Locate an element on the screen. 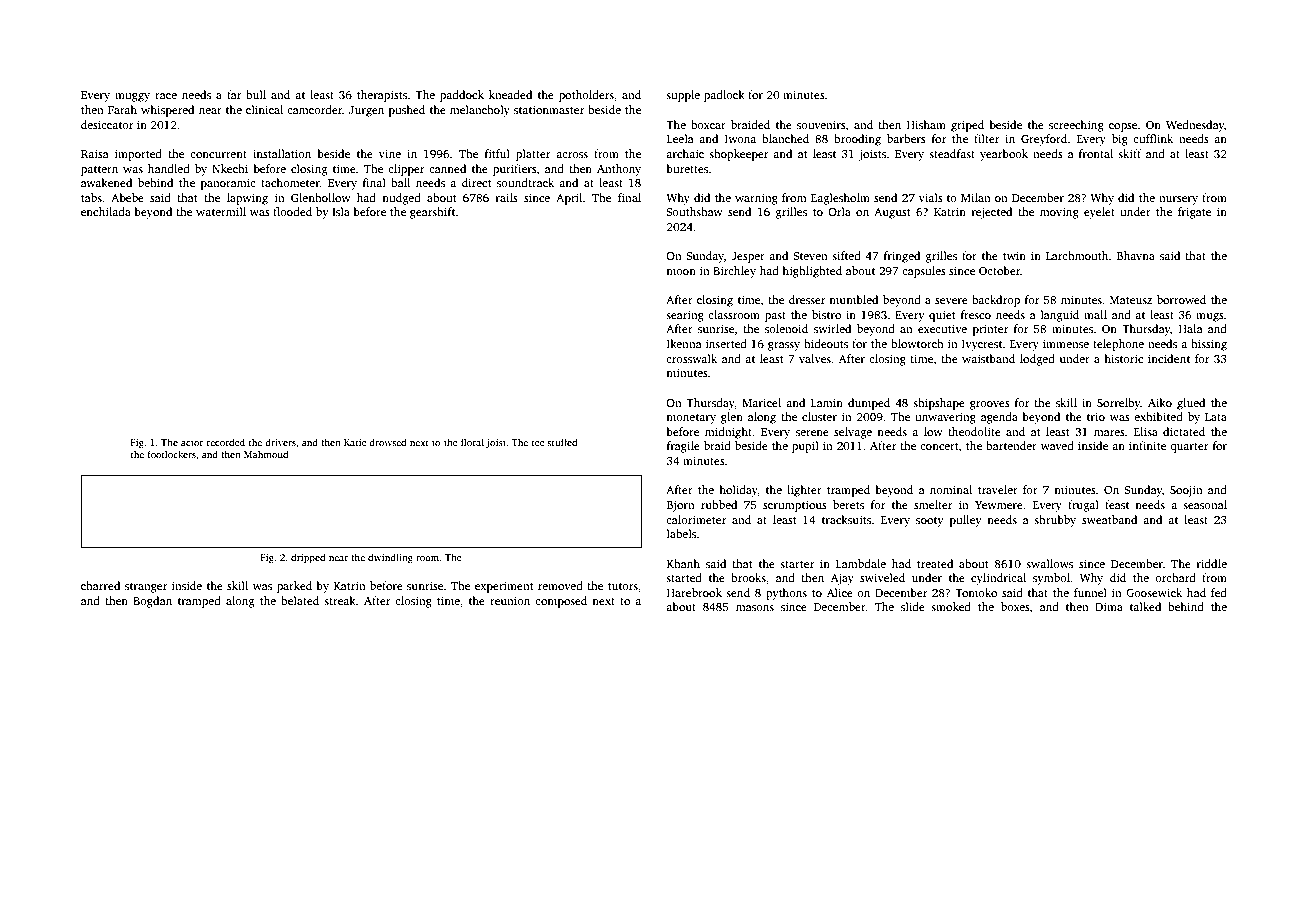  watermill is located at coordinates (221, 211).
